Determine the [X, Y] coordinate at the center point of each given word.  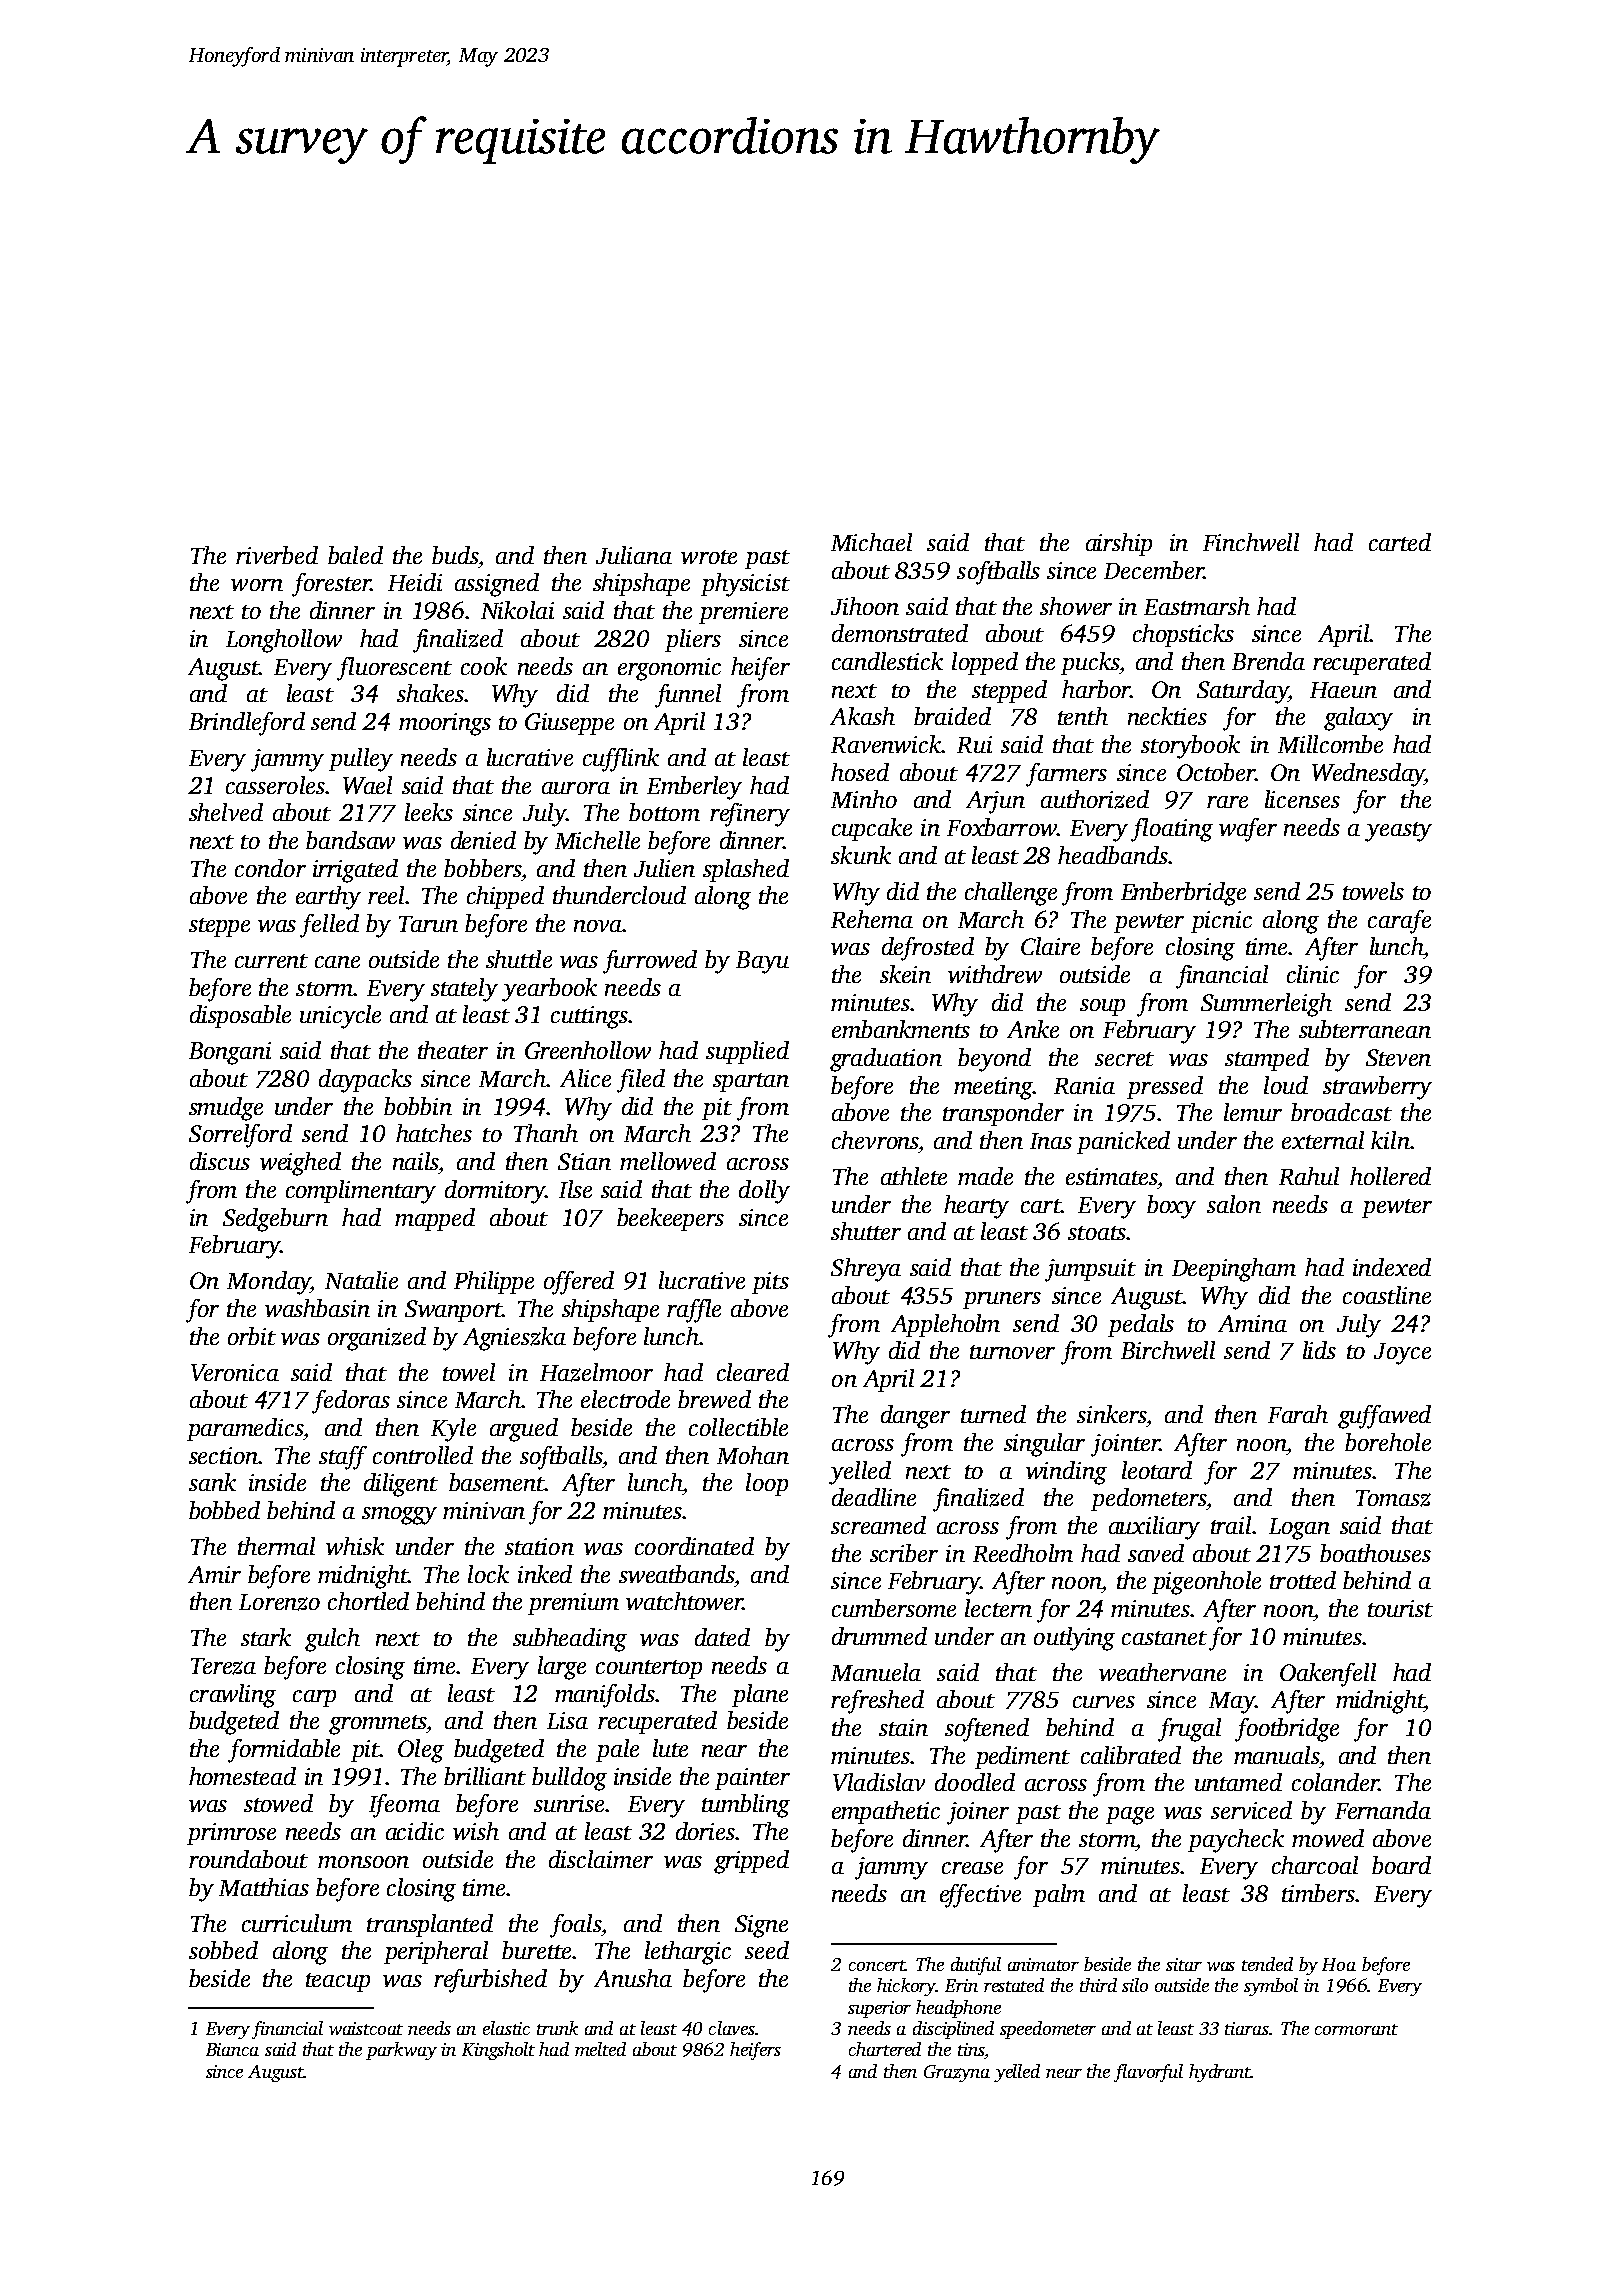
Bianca [232, 2049]
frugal [1189, 1730]
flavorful [1148, 2073]
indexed [1392, 1267]
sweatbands [676, 1574]
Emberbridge [1183, 894]
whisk [355, 1546]
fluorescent [394, 669]
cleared [753, 1372]
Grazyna [957, 2073]
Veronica [235, 1372]
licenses [1302, 799]
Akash [862, 716]
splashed [746, 870]
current [271, 961]
